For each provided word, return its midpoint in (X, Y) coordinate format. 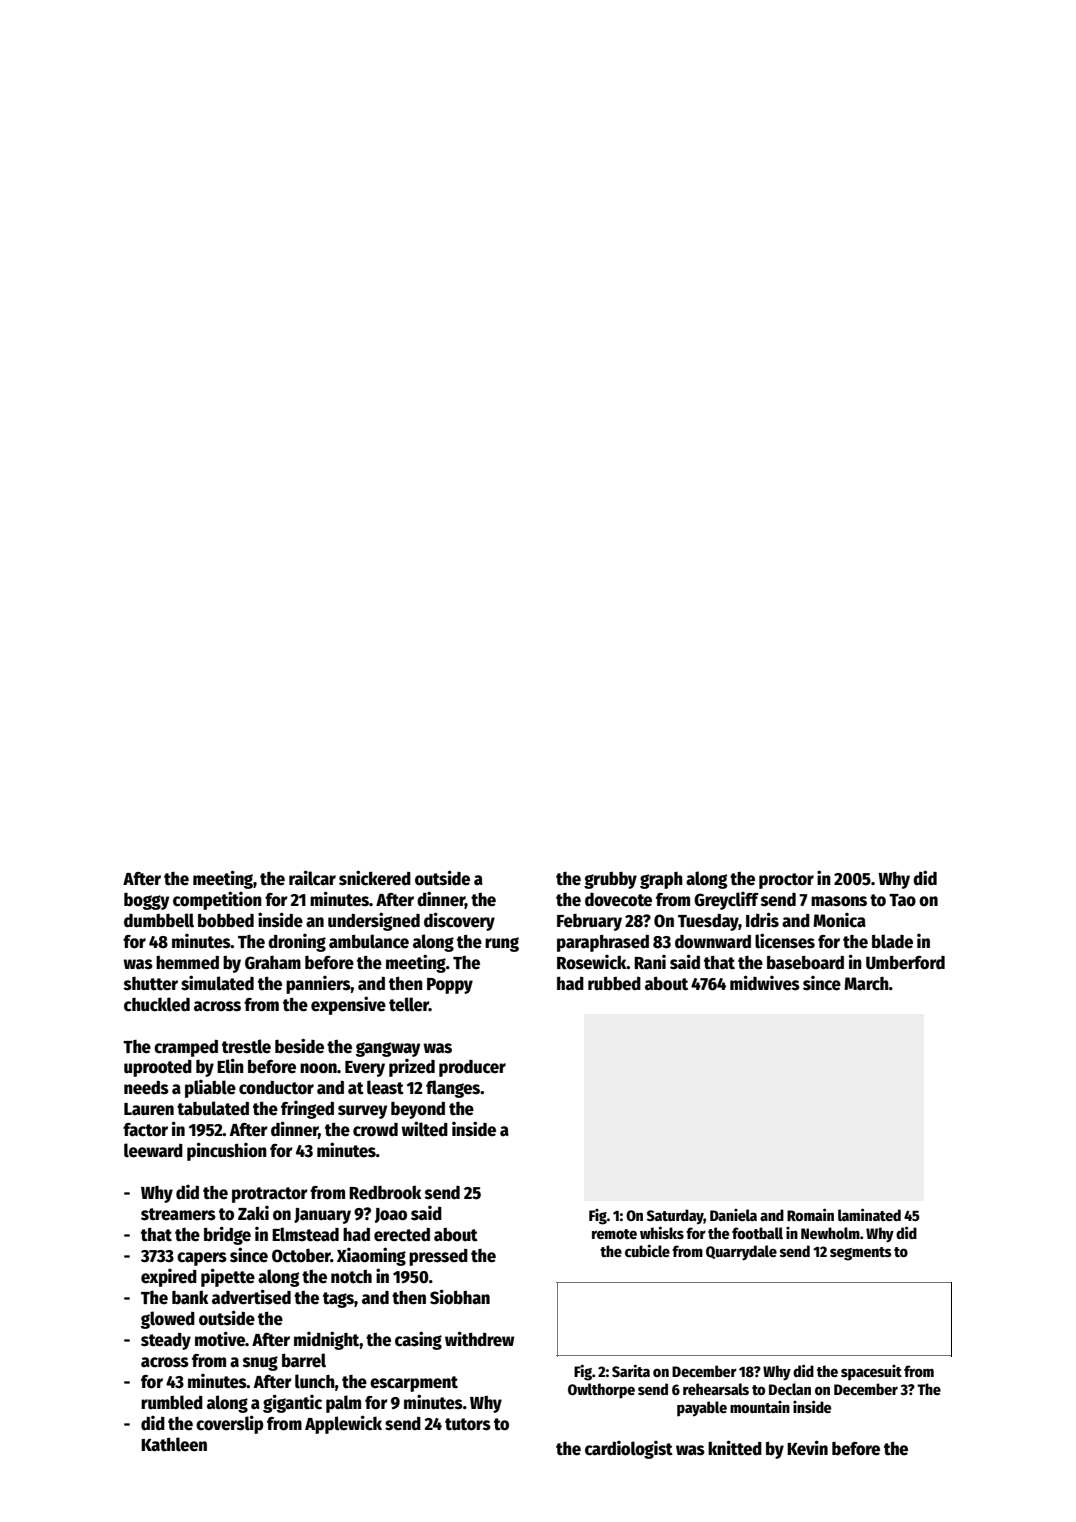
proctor (786, 881)
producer (472, 1068)
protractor (270, 1195)
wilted (424, 1129)
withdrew (479, 1339)
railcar (312, 878)
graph (661, 880)
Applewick (343, 1424)
